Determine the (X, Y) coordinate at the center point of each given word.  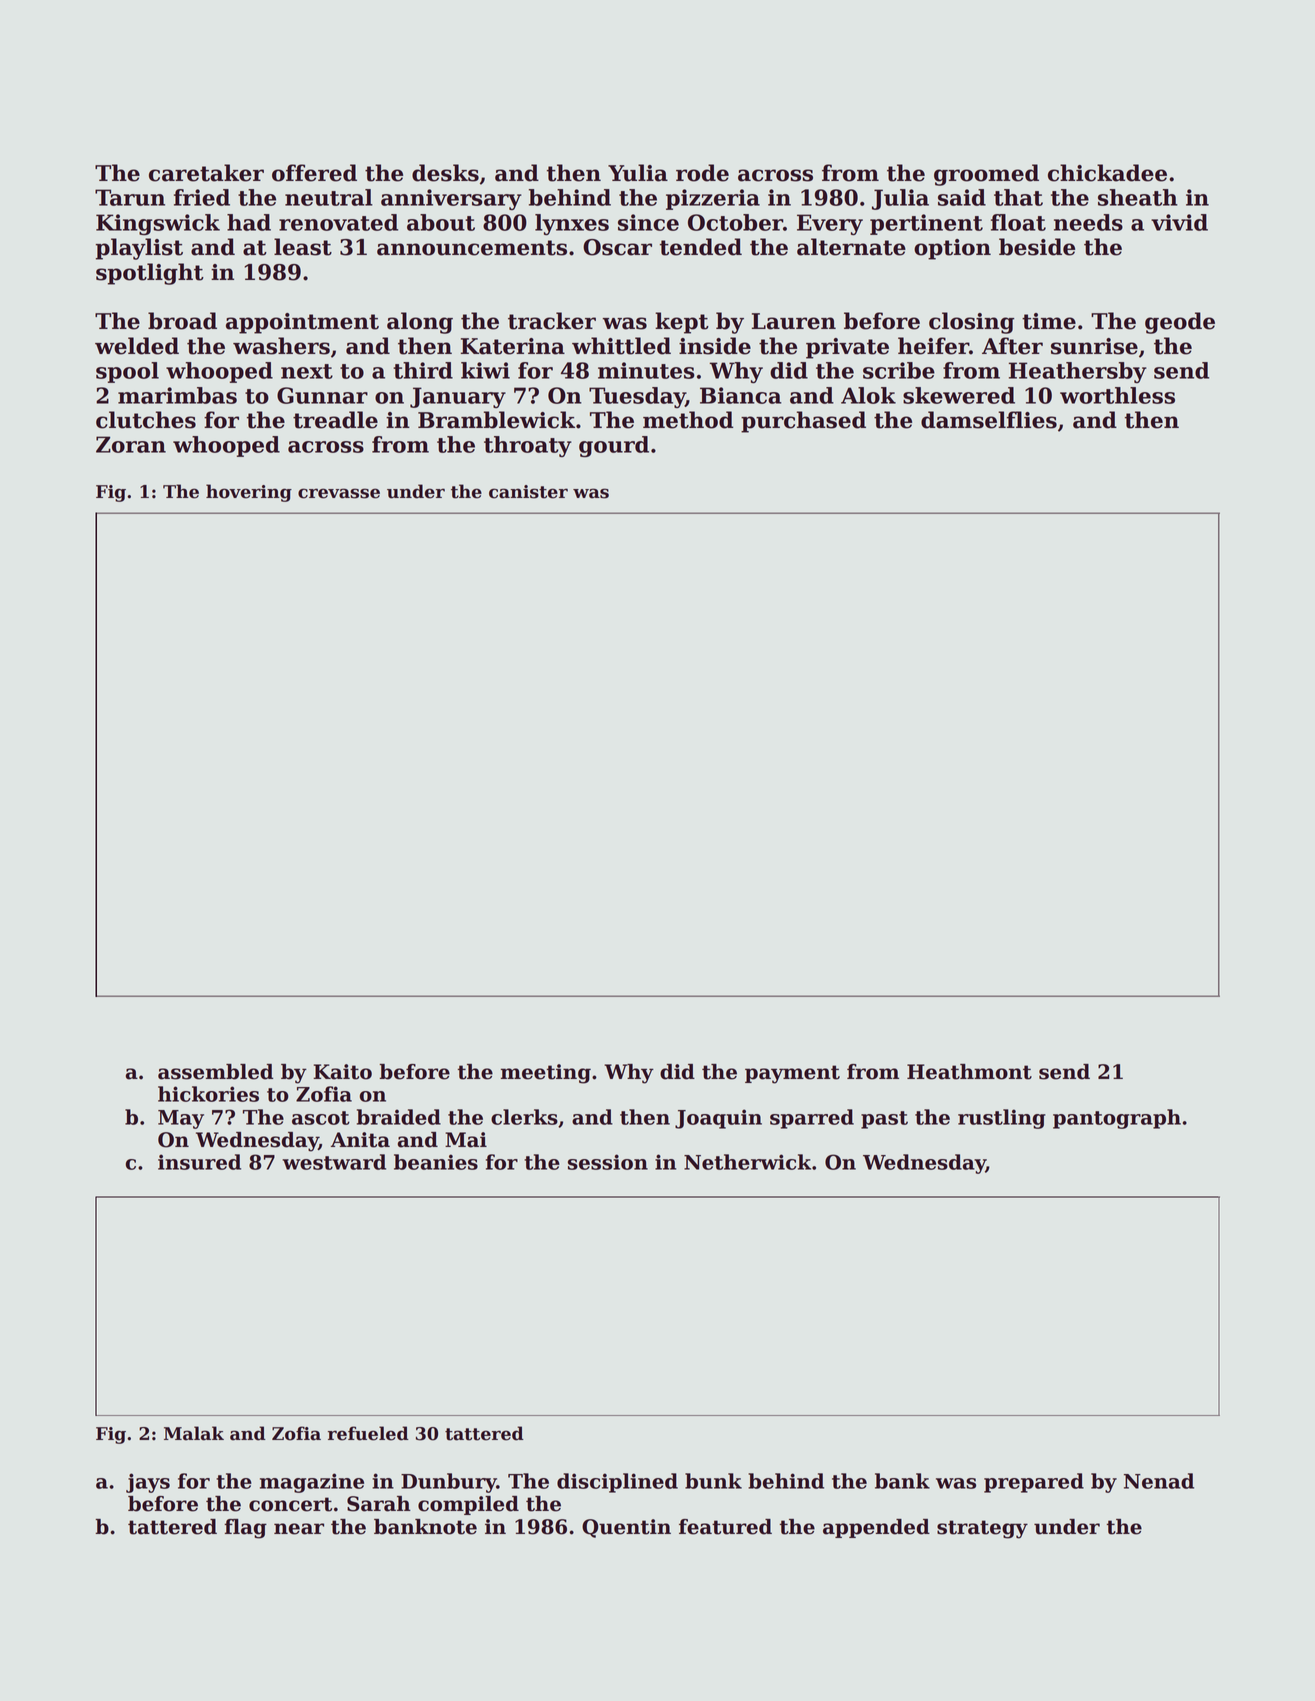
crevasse (339, 493)
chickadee (1107, 173)
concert (290, 1504)
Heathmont (969, 1072)
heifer (933, 346)
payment (792, 1074)
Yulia (638, 173)
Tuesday (637, 397)
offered (314, 173)
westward (334, 1162)
